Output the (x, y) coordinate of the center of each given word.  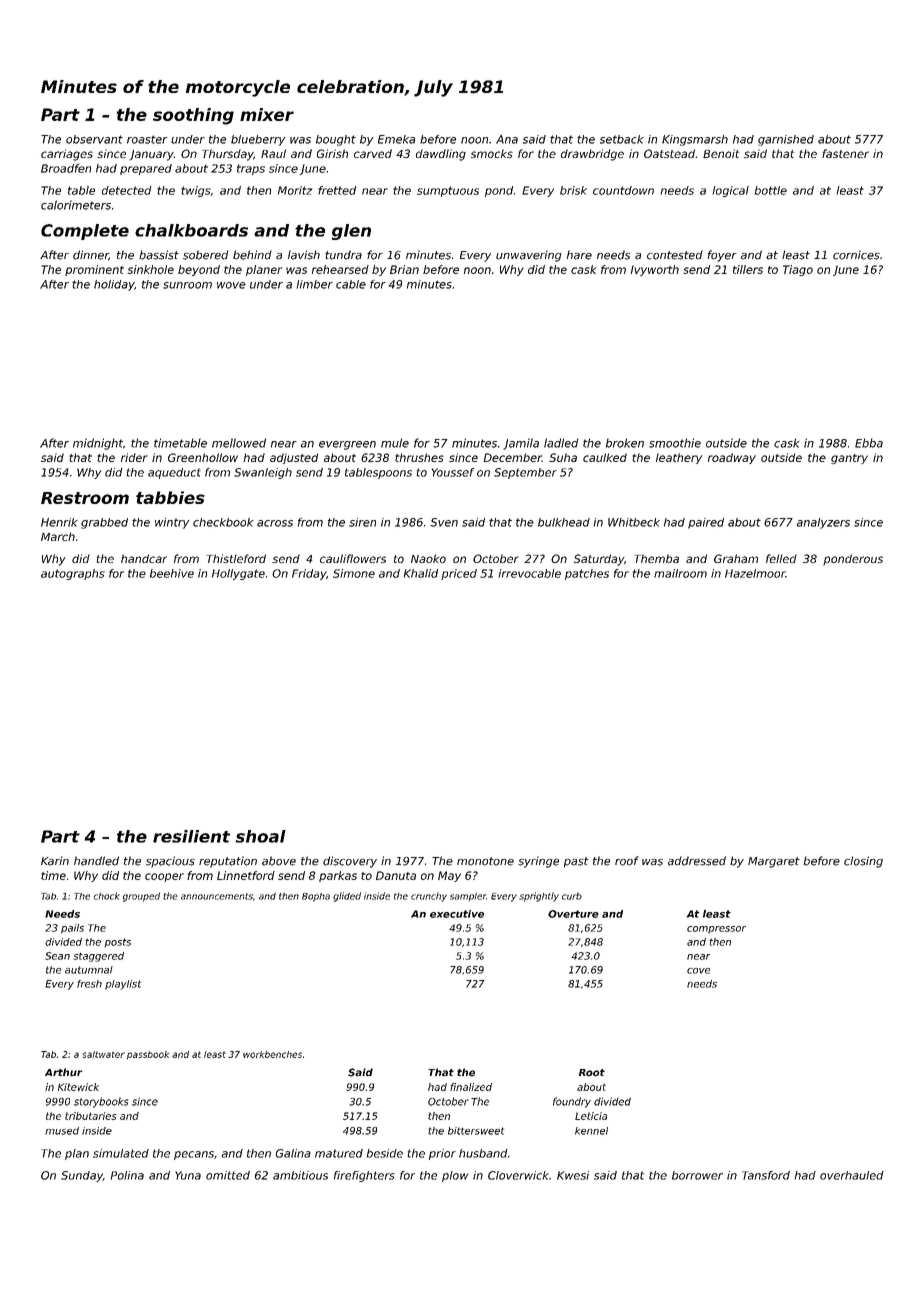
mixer (267, 114)
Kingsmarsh (695, 140)
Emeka (396, 139)
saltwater (104, 1054)
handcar (144, 558)
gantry (849, 459)
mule (395, 443)
